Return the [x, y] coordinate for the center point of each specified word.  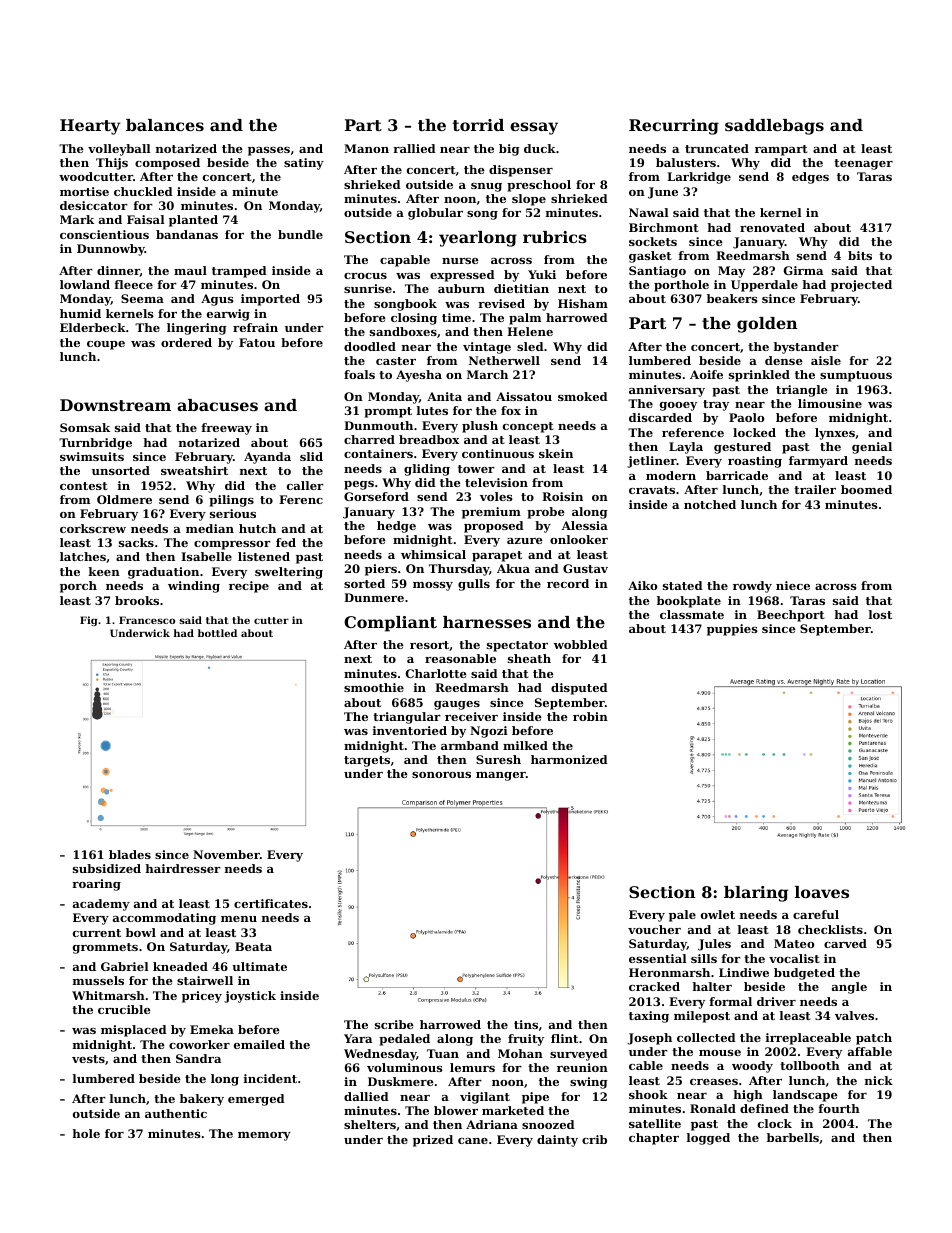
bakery [202, 1100]
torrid [478, 125]
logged [708, 1139]
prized [433, 1141]
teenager [863, 164]
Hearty [90, 127]
